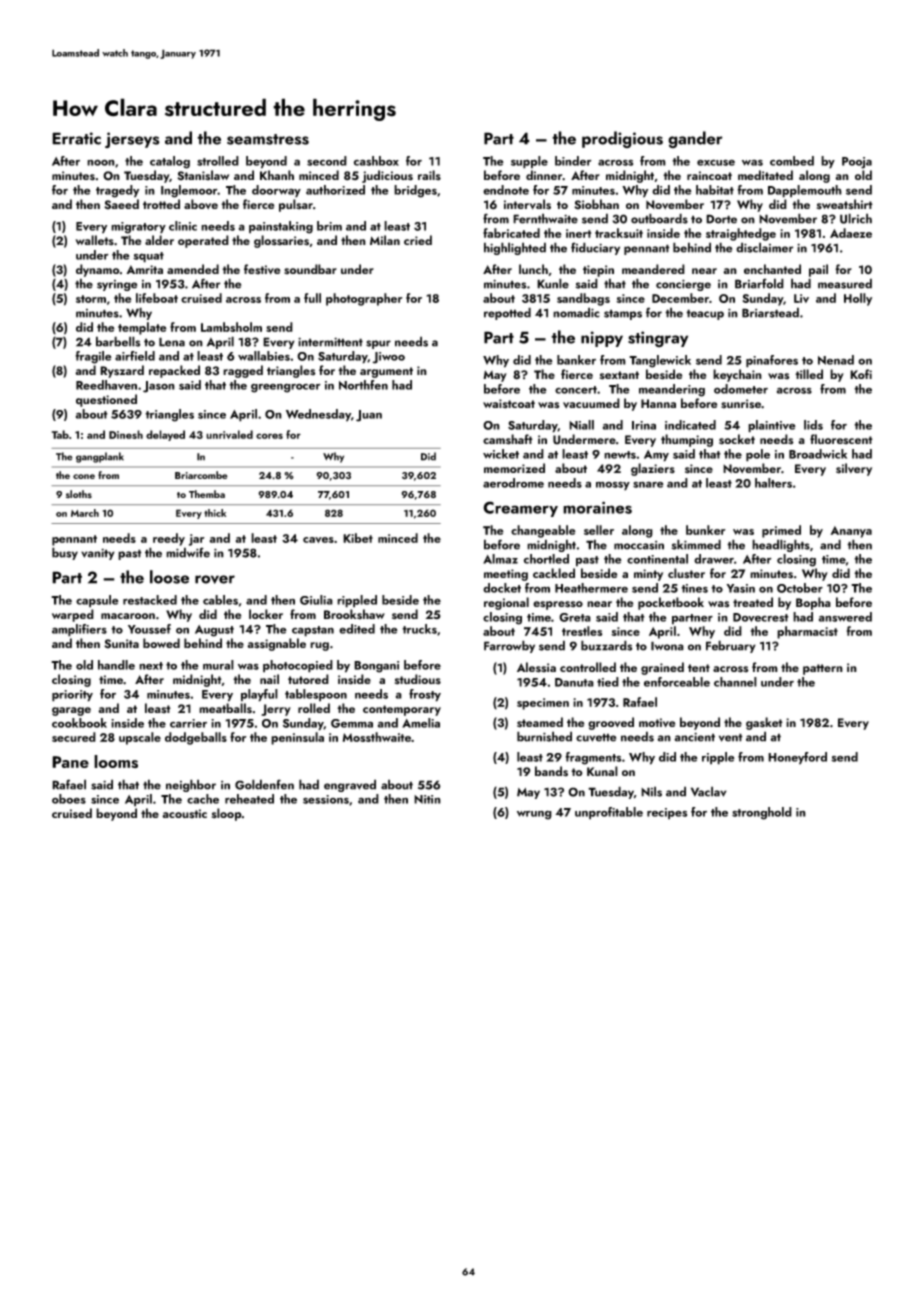 The width and height of the screenshot is (924, 1308). Describe the element at coordinates (215, 579) in the screenshot. I see `rover` at that location.
